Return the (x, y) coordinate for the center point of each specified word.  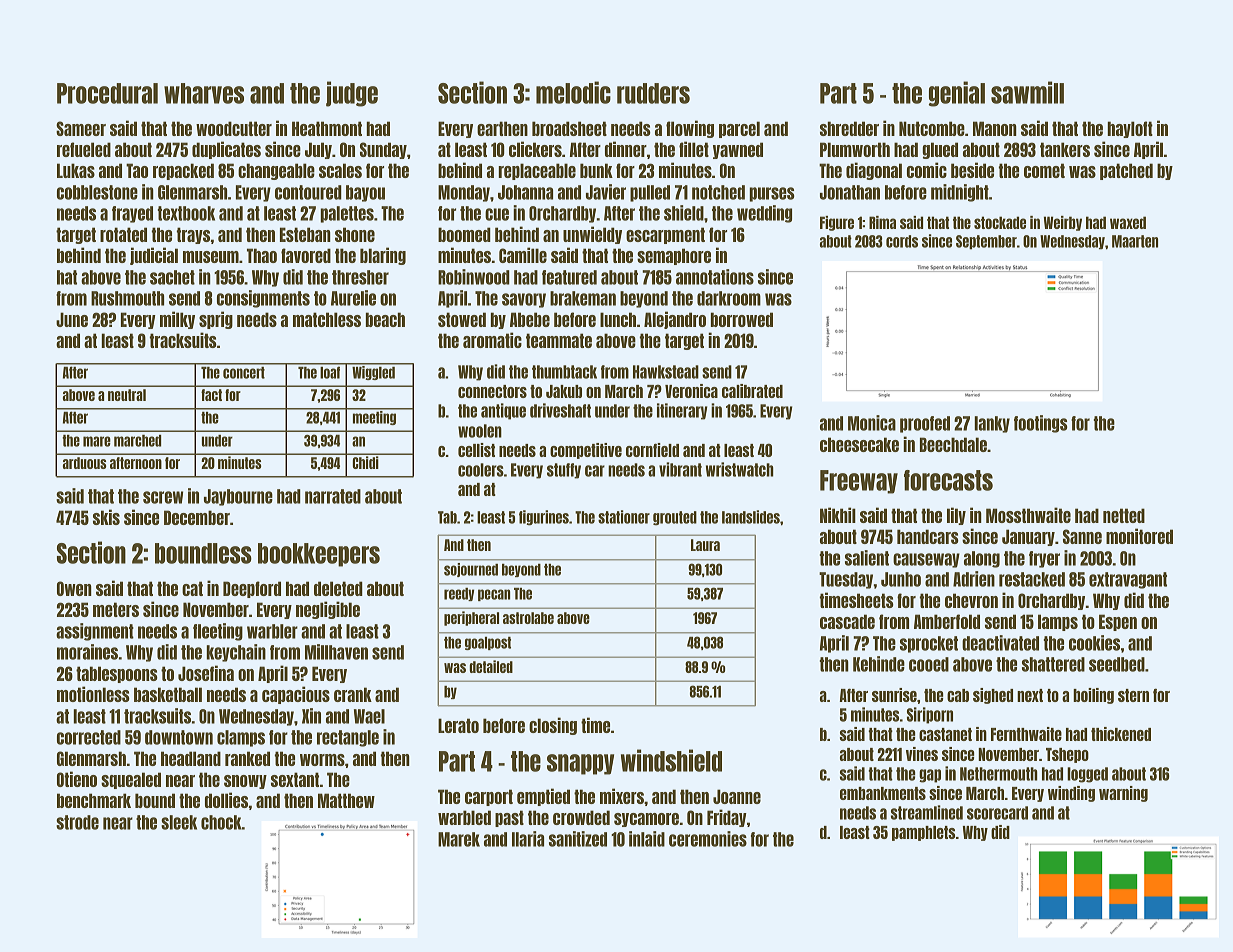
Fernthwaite (1026, 734)
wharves (204, 93)
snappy (580, 764)
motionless (93, 694)
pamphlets (923, 833)
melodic (573, 92)
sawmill (1027, 92)
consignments (263, 299)
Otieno (77, 779)
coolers (481, 470)
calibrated (752, 391)
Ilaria (528, 839)
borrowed (742, 319)
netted (1124, 515)
